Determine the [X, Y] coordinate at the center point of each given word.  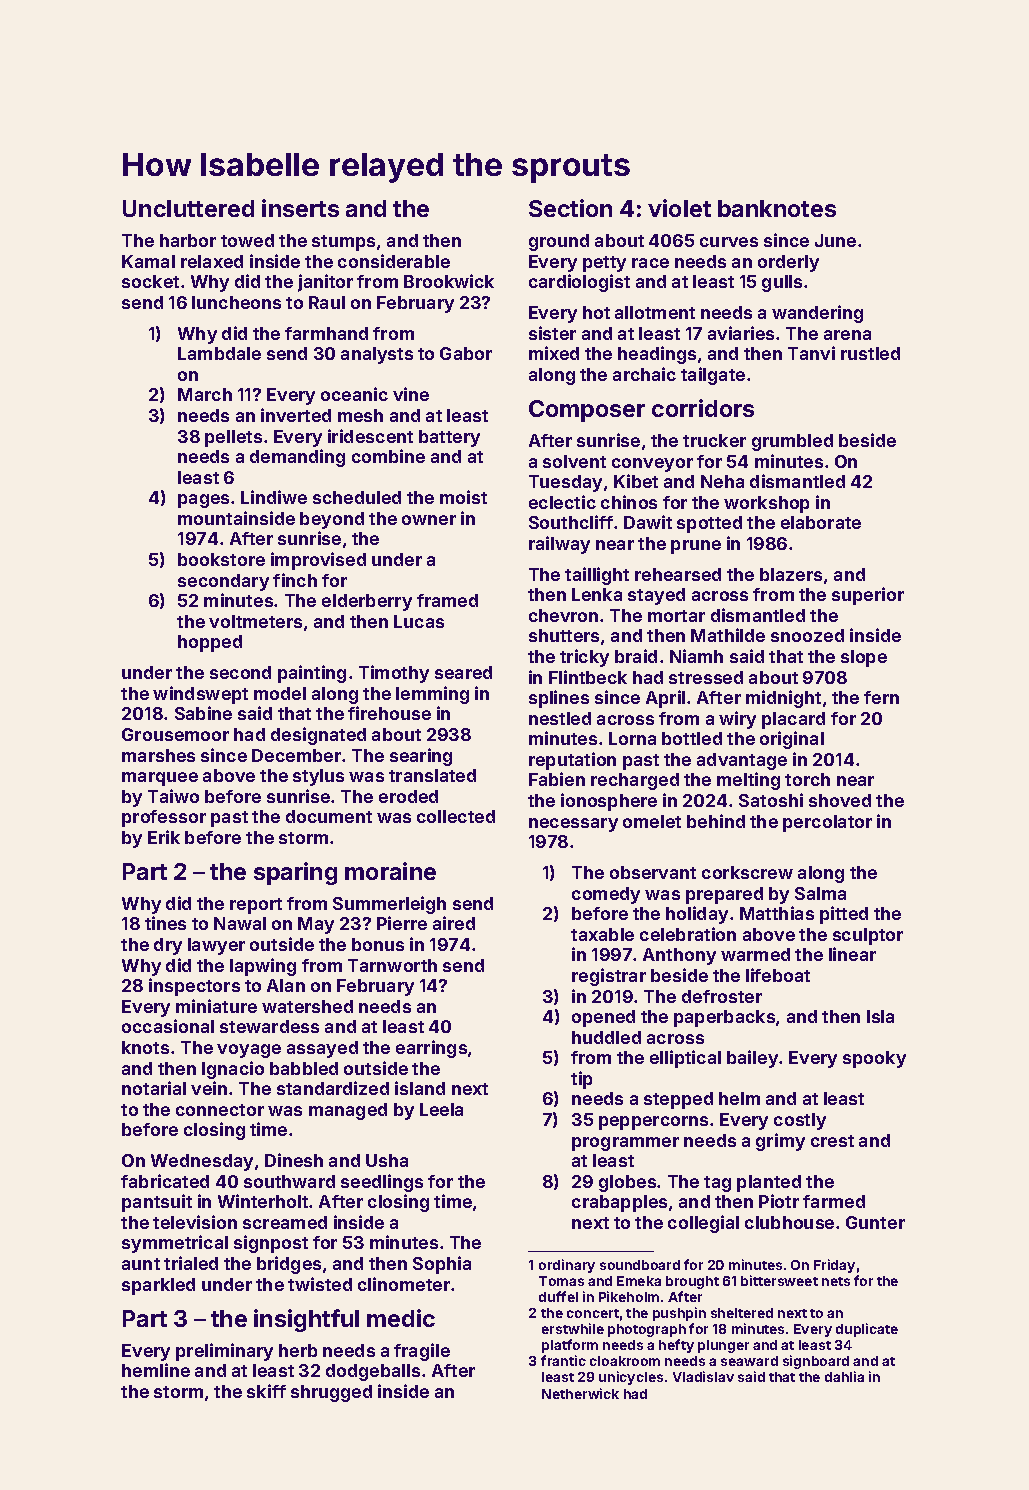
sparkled [158, 1286]
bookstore [221, 559]
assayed [322, 1049]
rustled [870, 353]
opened [603, 1018]
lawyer [216, 946]
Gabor [466, 353]
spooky [874, 1059]
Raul [327, 302]
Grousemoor [175, 734]
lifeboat [778, 975]
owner [429, 520]
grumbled [792, 442]
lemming [432, 695]
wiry [737, 720]
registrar [609, 977]
